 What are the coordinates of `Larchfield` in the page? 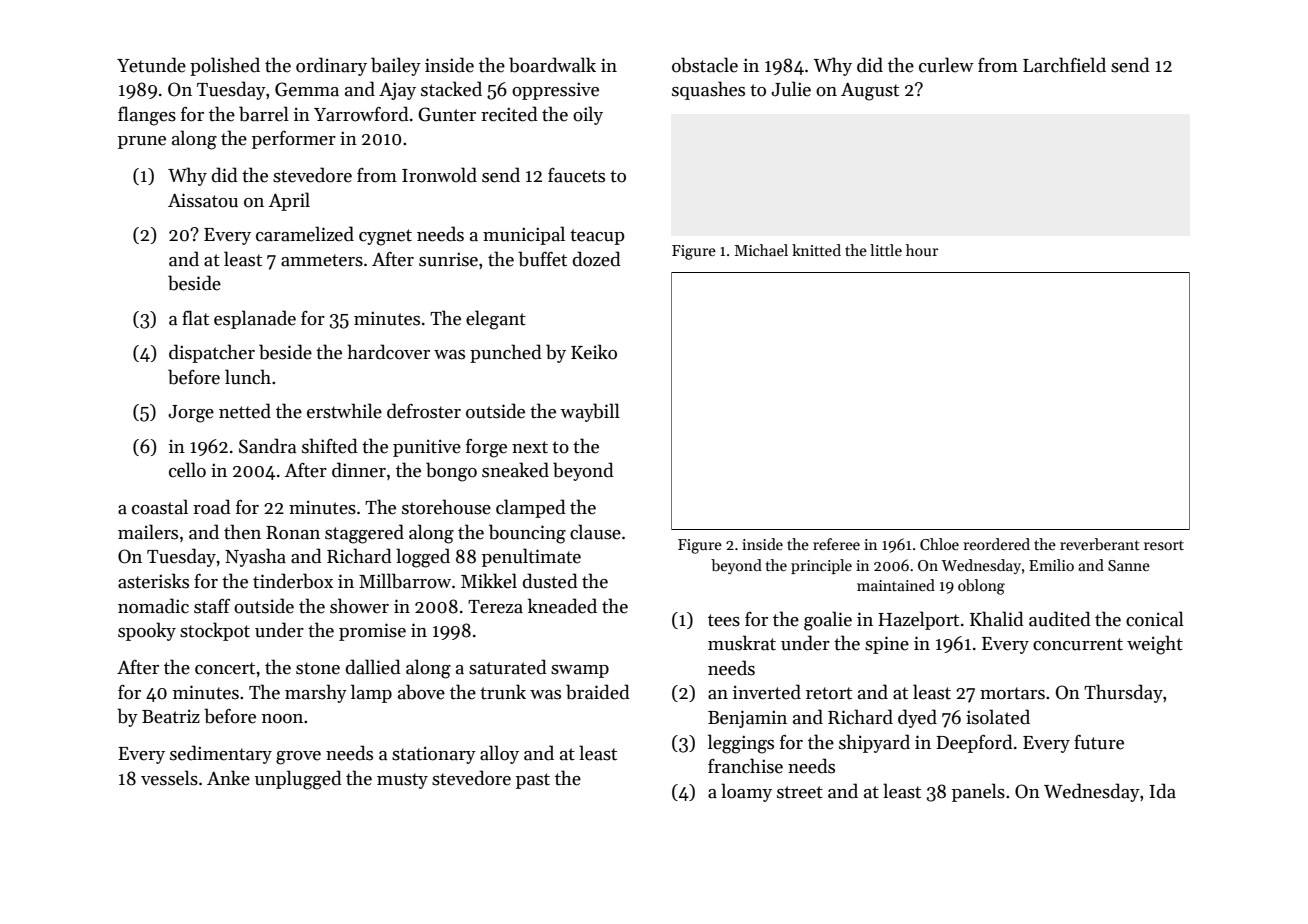 It's located at (1064, 65).
